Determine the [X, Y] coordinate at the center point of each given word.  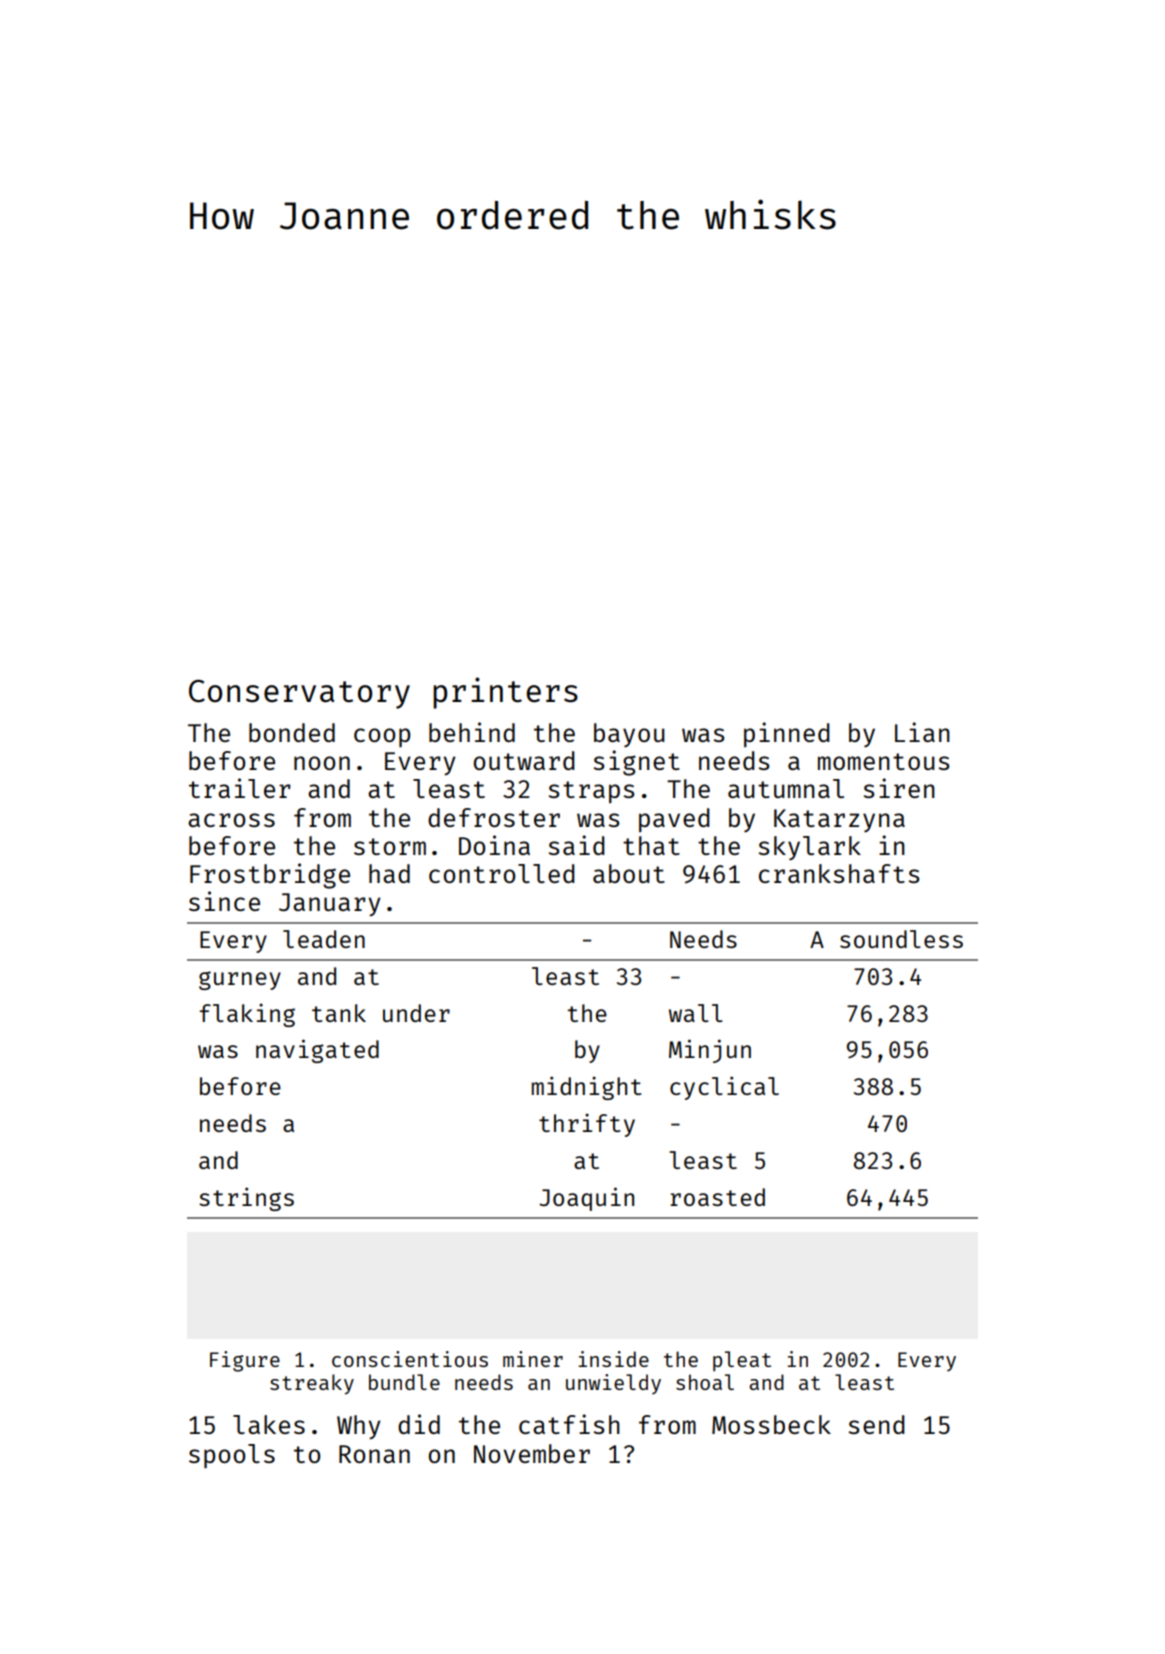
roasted [717, 1197]
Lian [922, 732]
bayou [629, 735]
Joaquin [586, 1199]
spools [232, 1456]
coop [382, 737]
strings [246, 1199]
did [419, 1424]
